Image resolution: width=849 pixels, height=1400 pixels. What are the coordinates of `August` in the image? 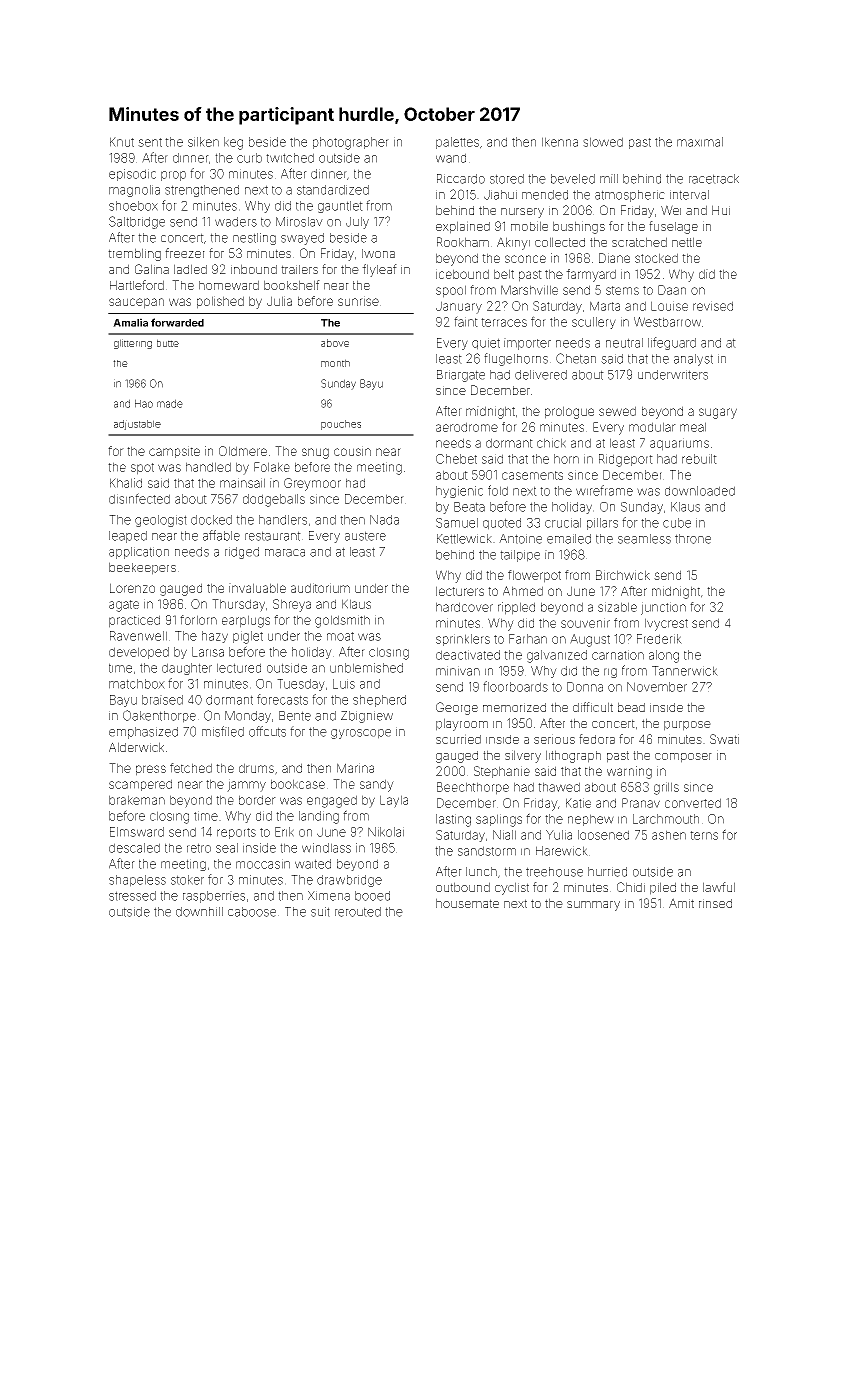 It's located at (590, 640).
